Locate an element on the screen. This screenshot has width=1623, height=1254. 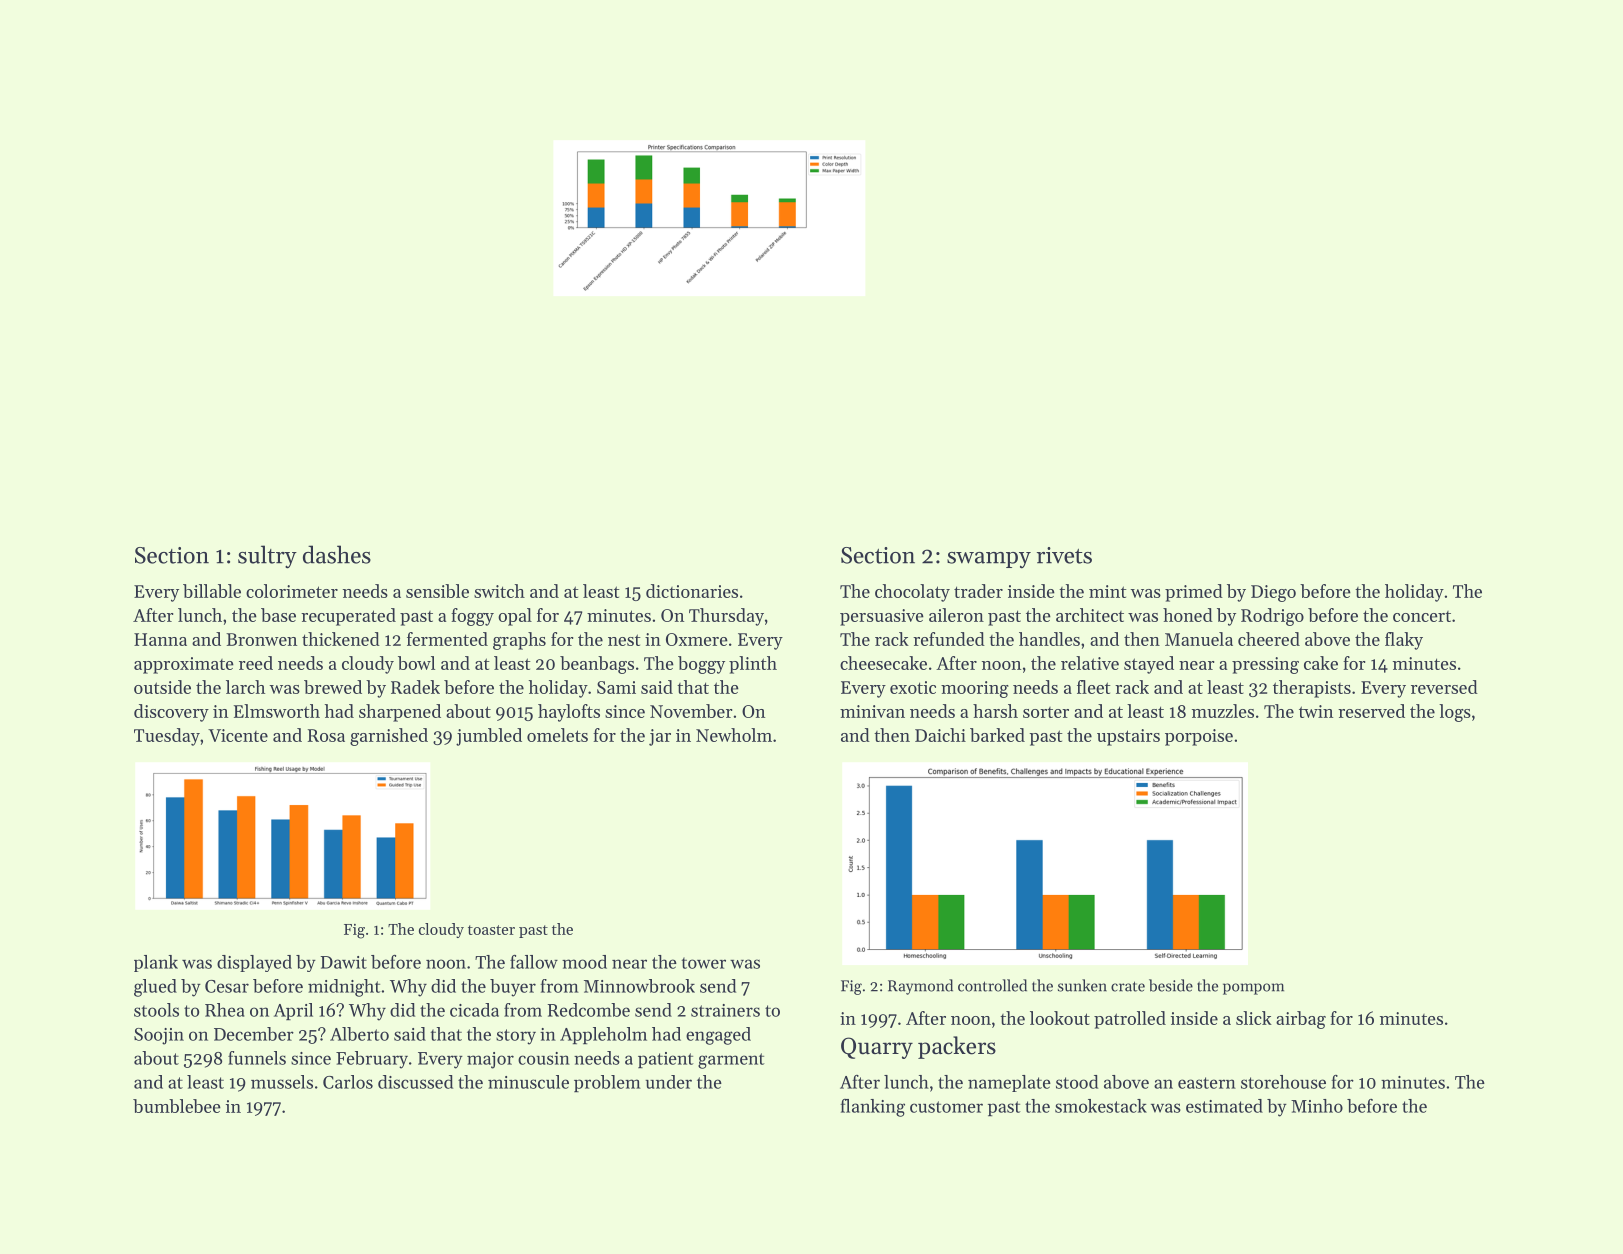
dictionaries is located at coordinates (692, 591).
